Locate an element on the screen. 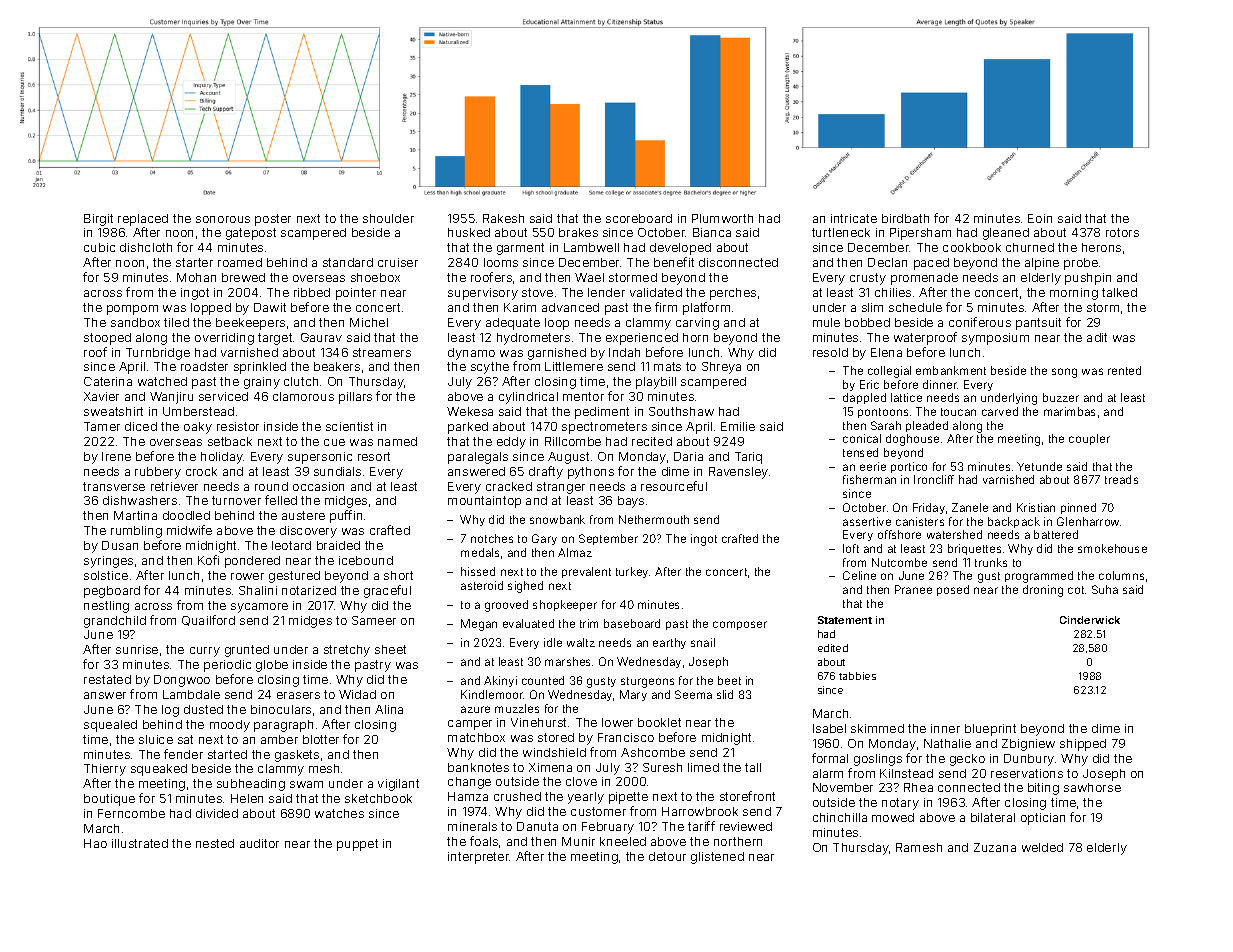  tabbies is located at coordinates (857, 676).
